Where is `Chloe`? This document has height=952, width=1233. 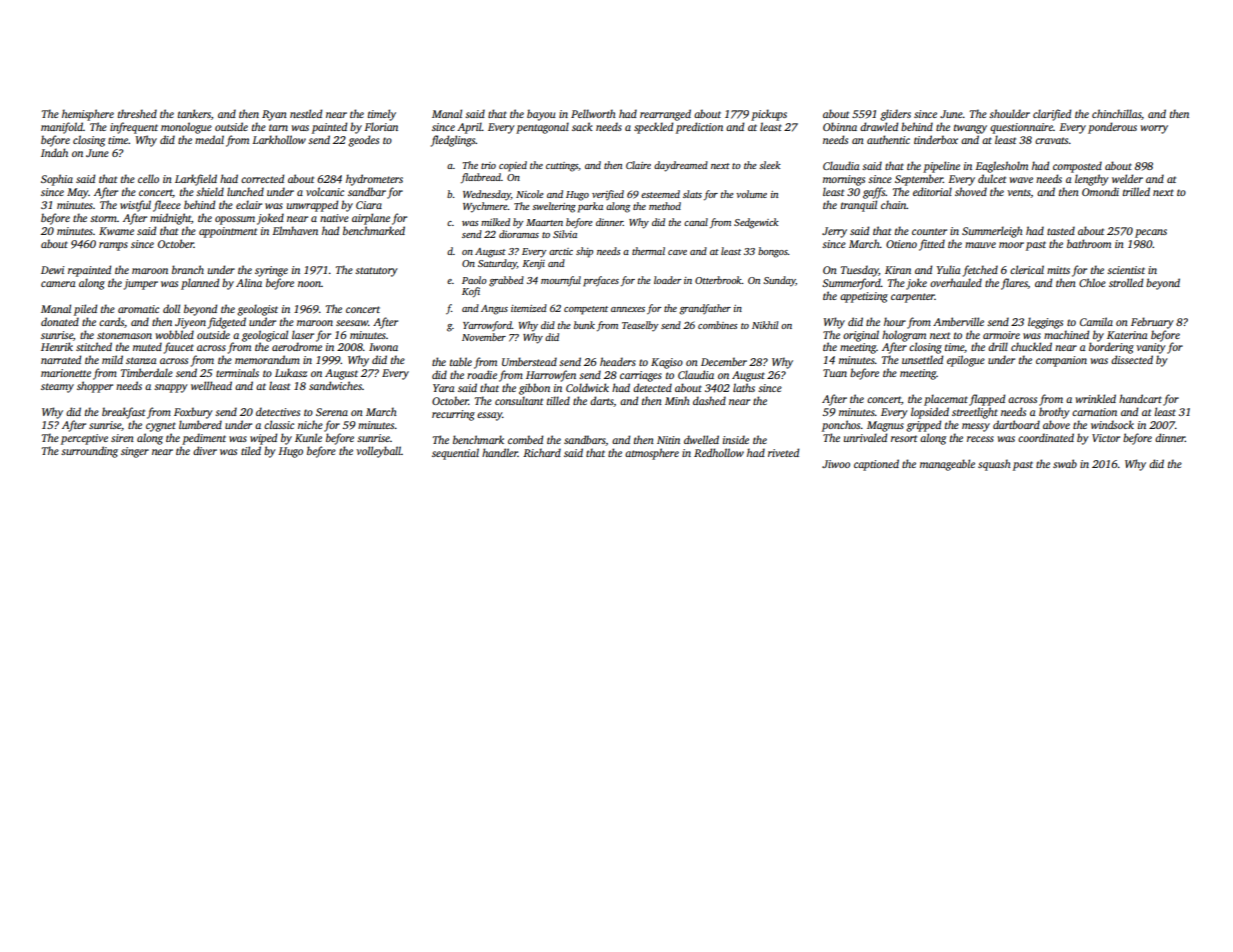
Chloe is located at coordinates (1092, 282).
